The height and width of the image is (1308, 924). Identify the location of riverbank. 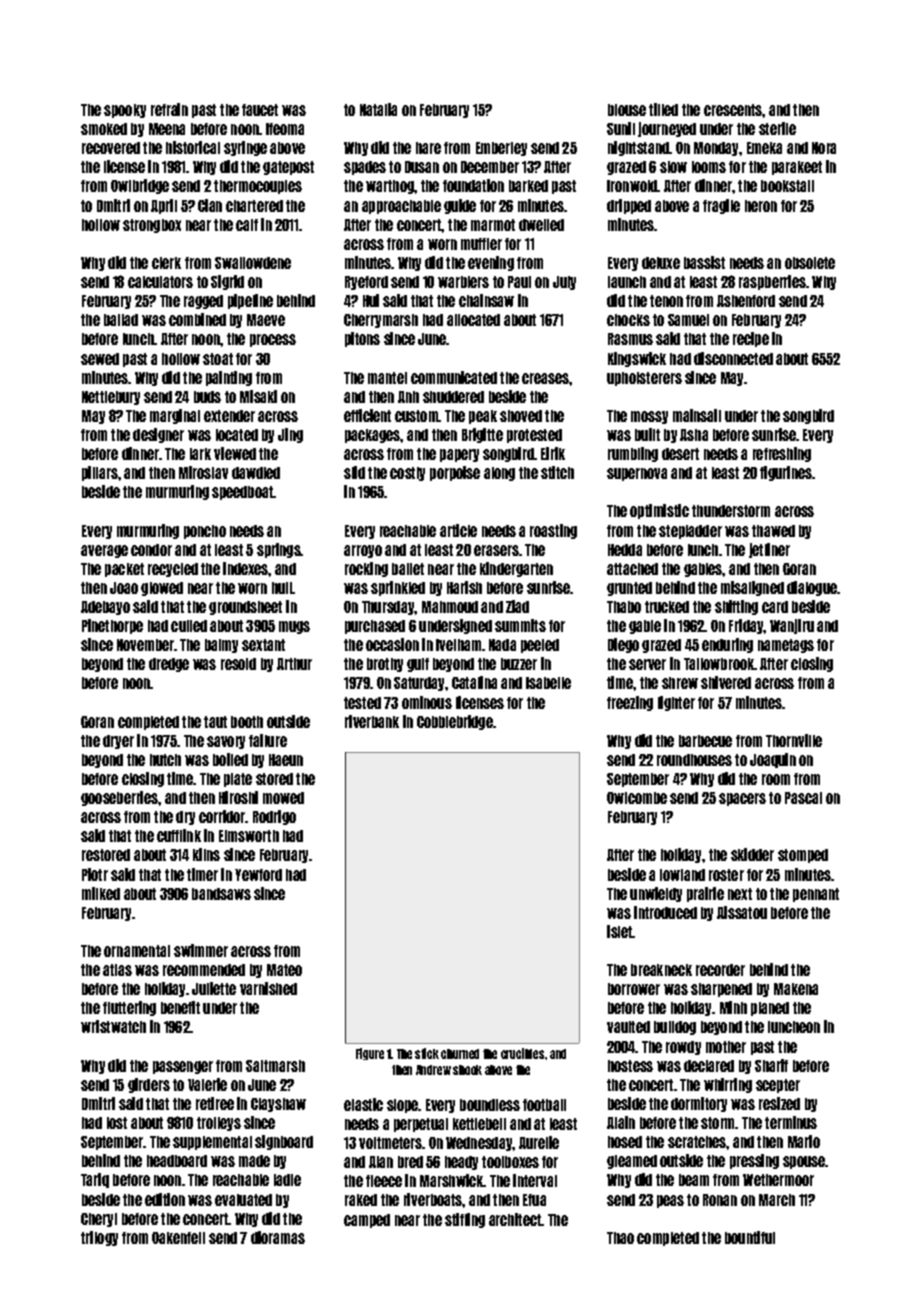
(372, 721).
